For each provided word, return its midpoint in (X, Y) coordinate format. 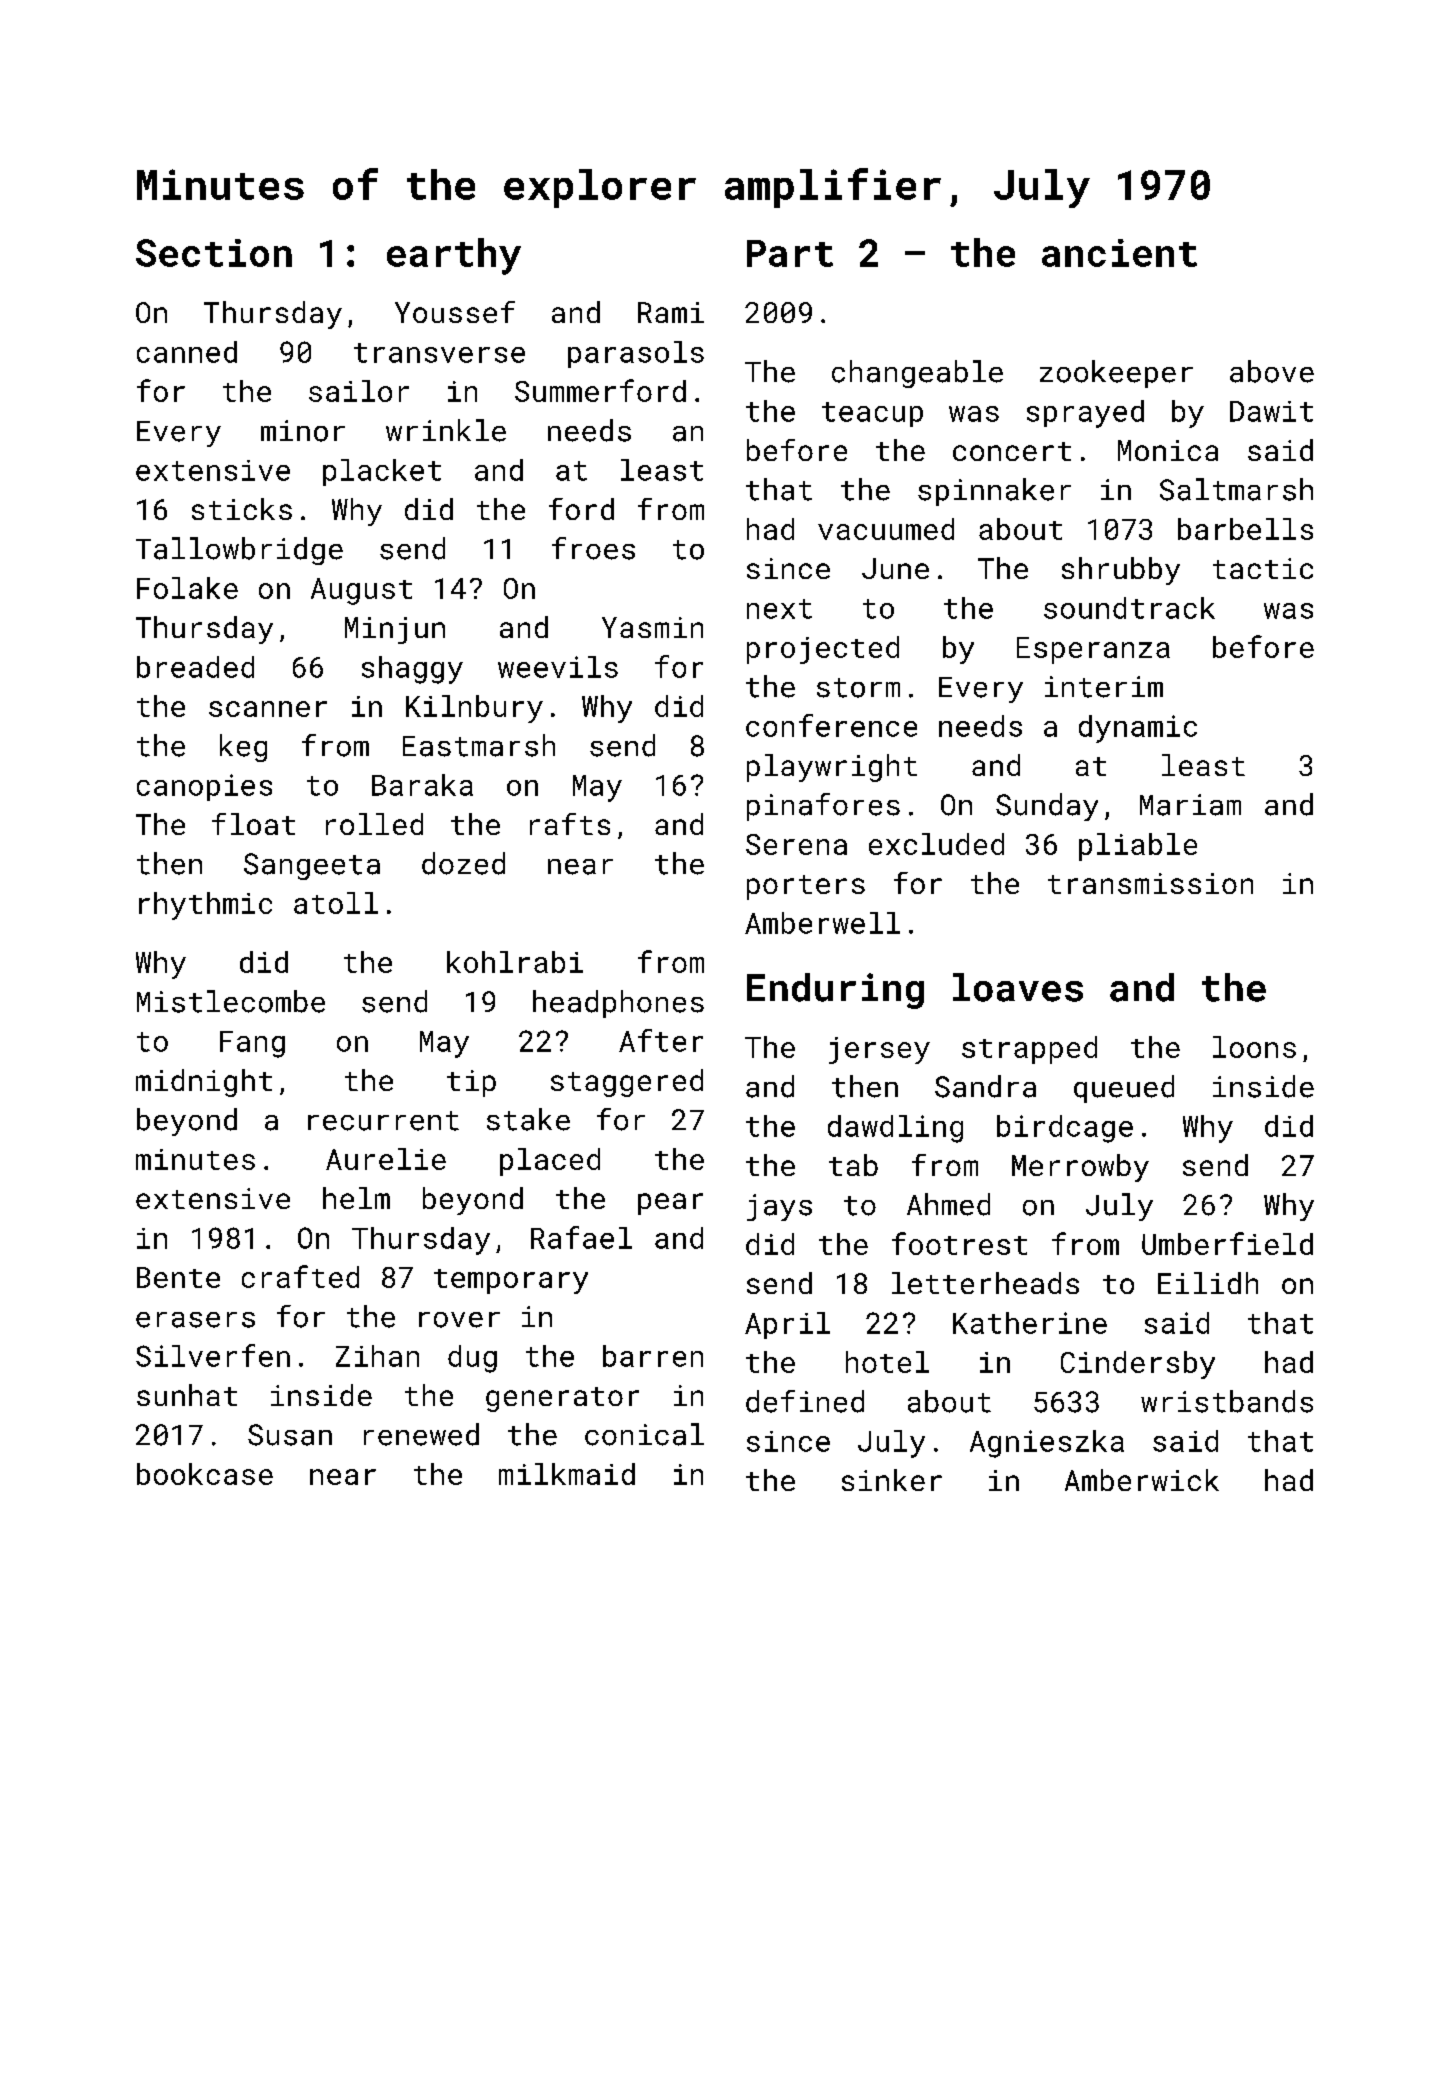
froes (593, 548)
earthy (454, 256)
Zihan (377, 1356)
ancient (1119, 253)
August (361, 591)
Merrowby (1080, 1168)
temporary (511, 1281)
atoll (336, 903)
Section (214, 253)
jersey (879, 1050)
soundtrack (1129, 608)
